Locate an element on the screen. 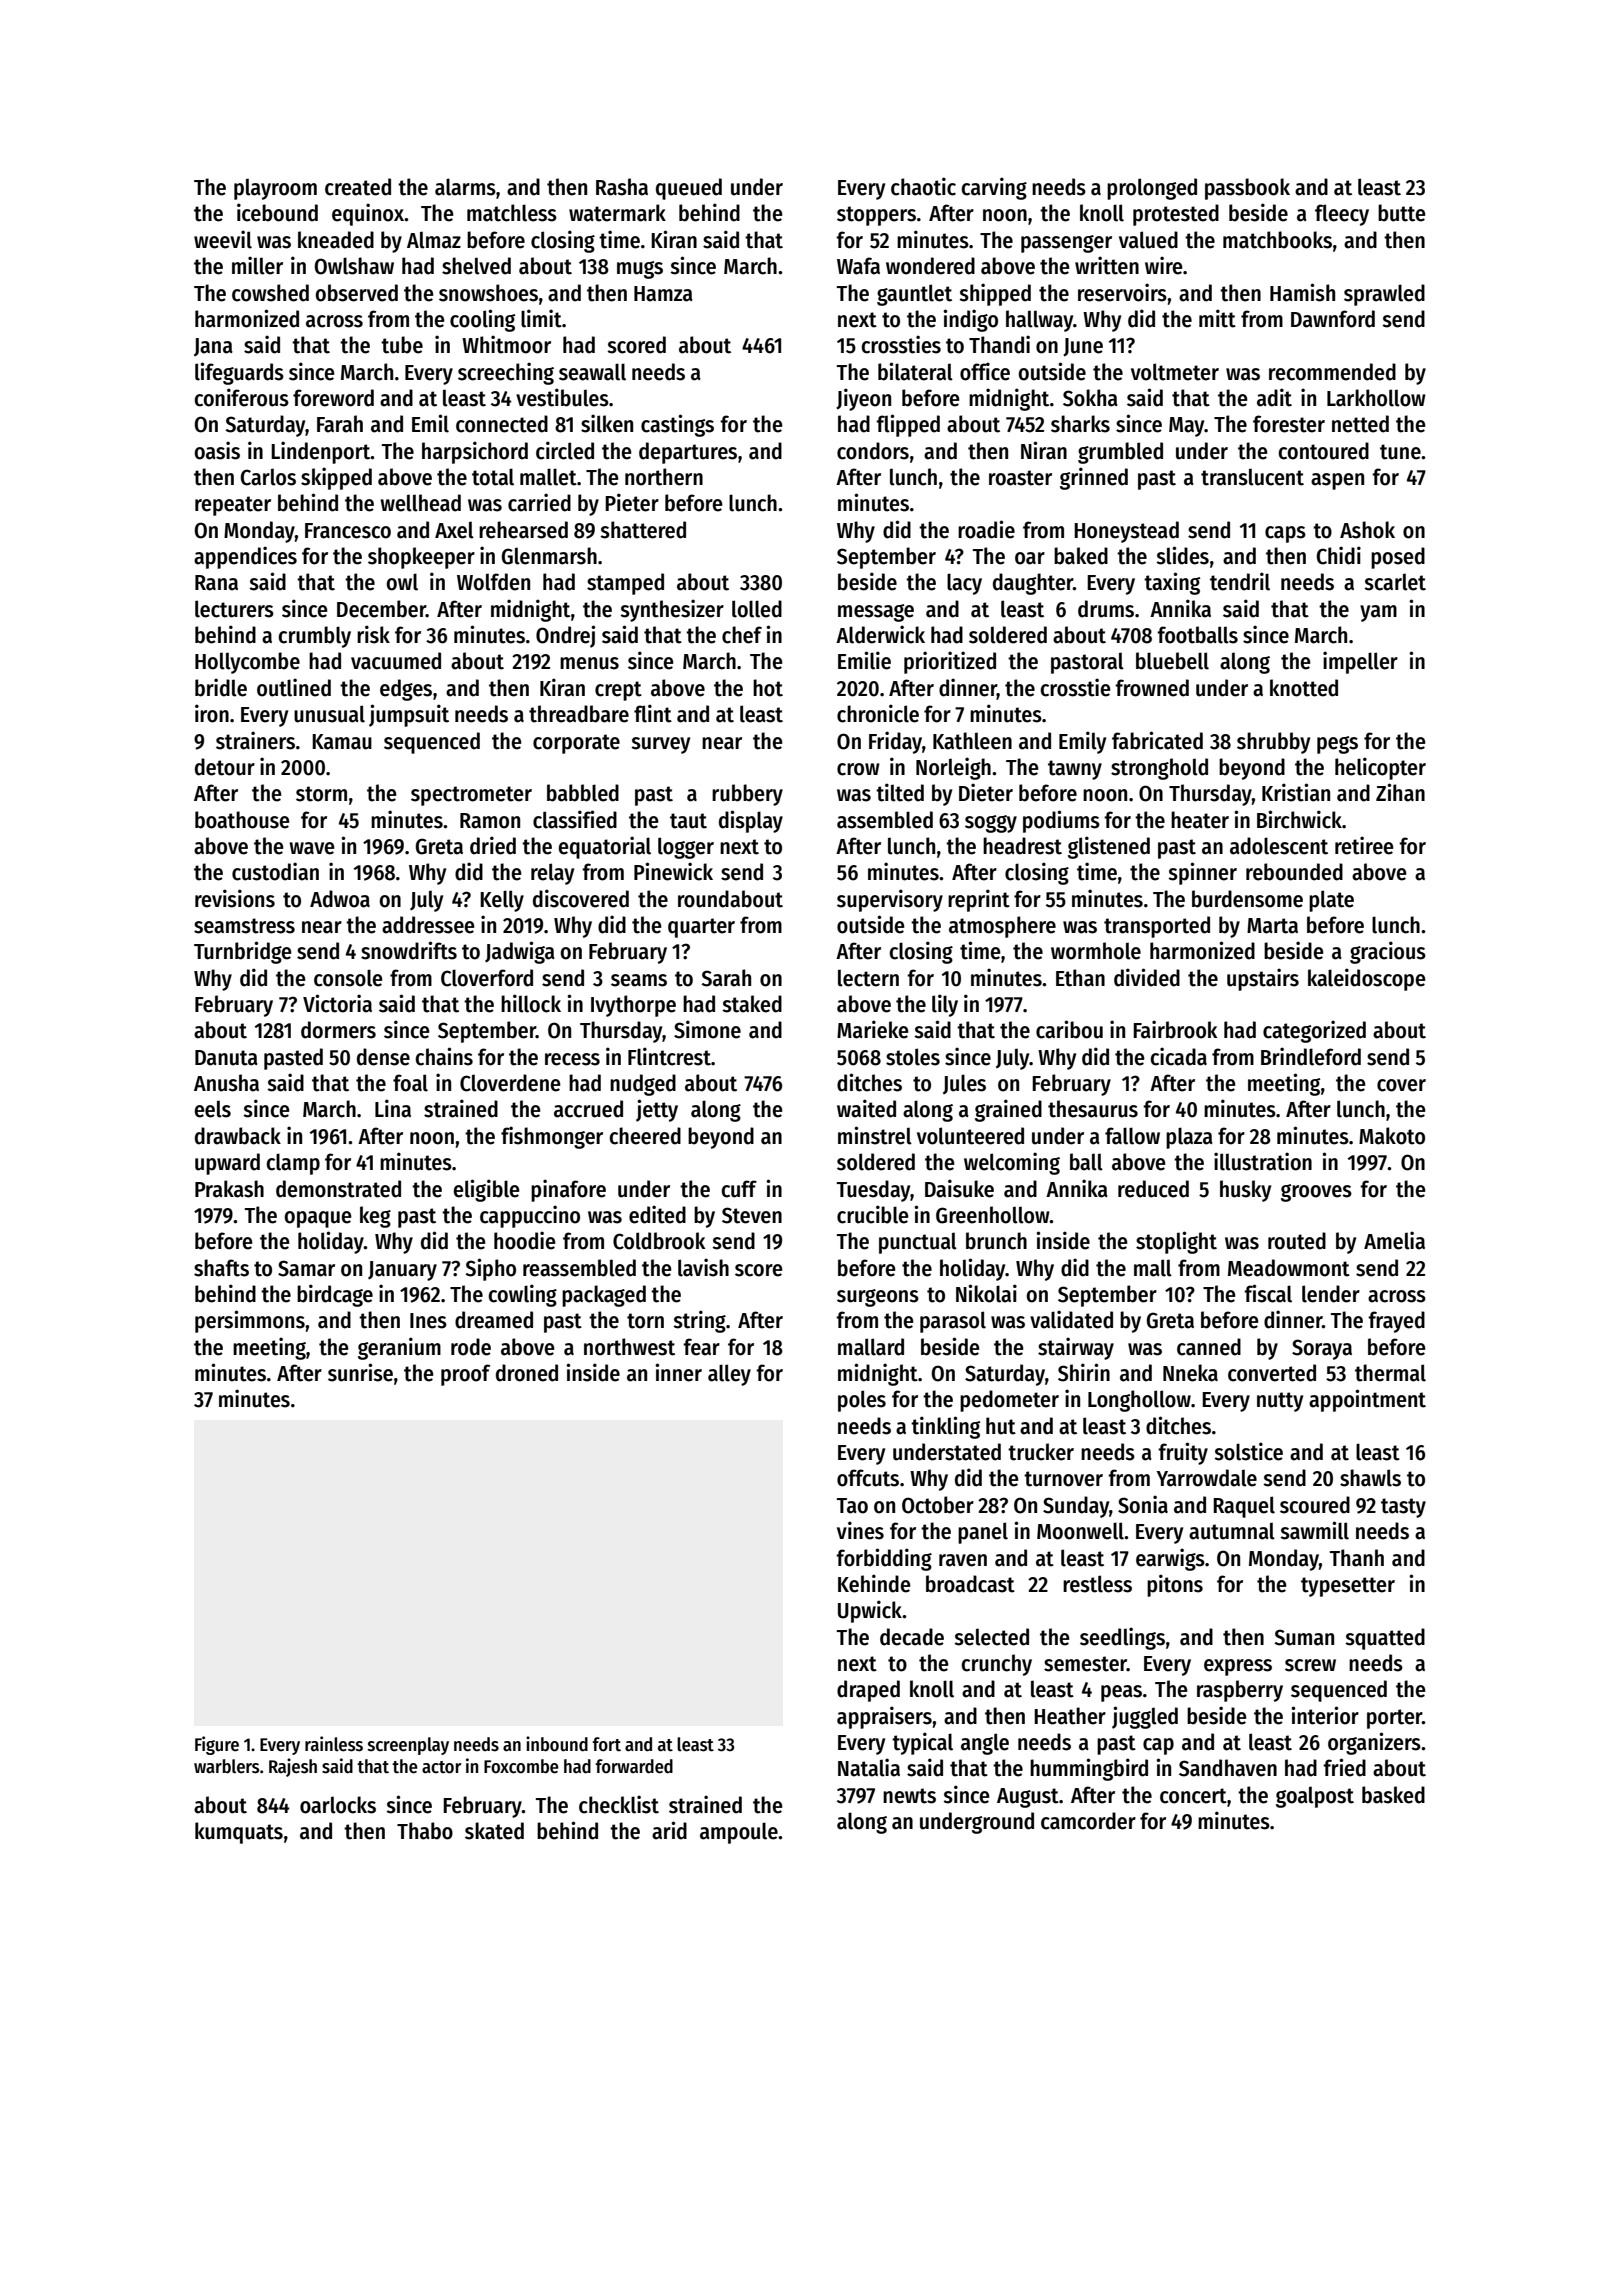 This screenshot has width=1620, height=2292. Fairbrook is located at coordinates (1175, 1029).
